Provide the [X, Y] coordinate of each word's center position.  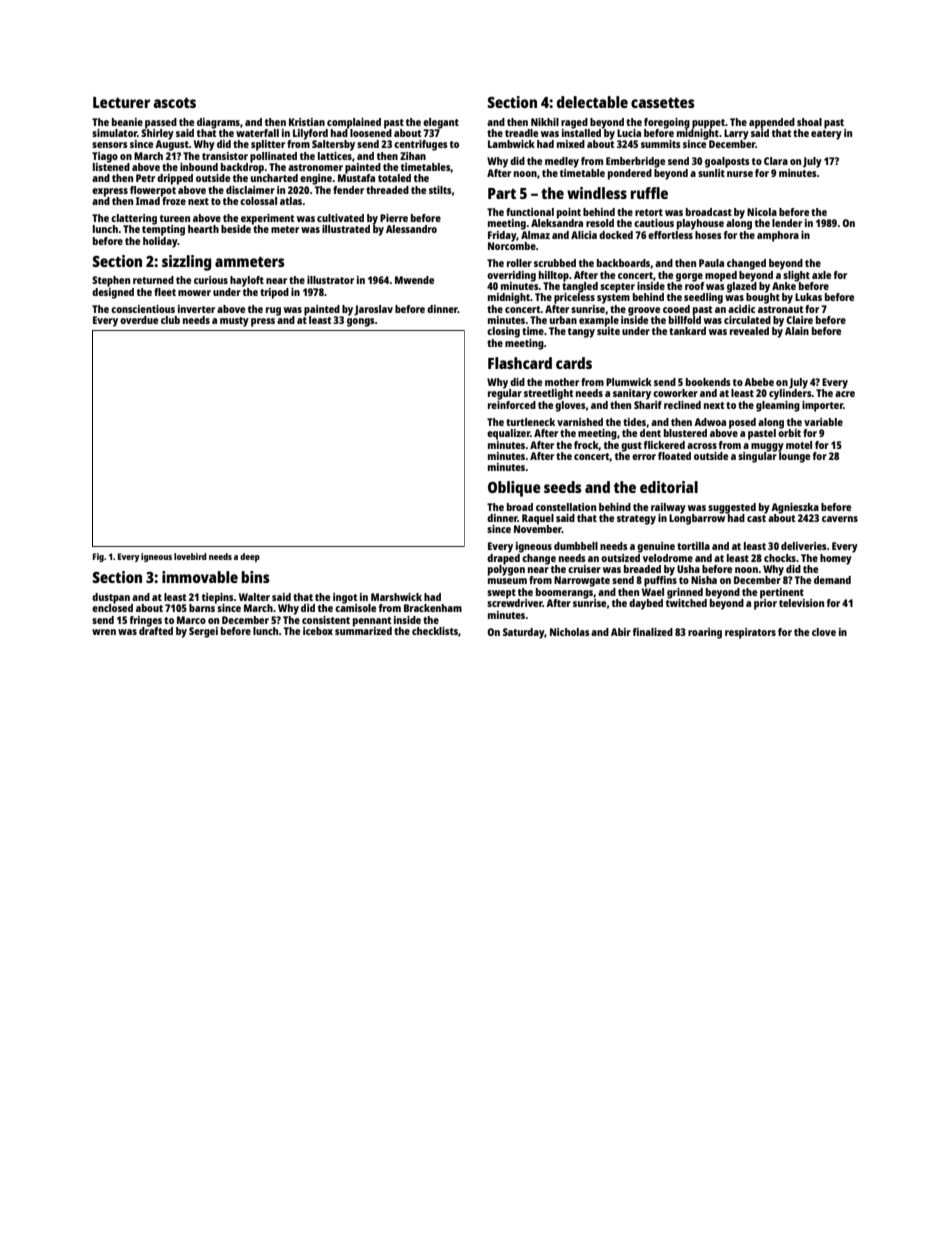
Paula [711, 263]
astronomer [315, 167]
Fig [98, 557]
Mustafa [356, 178]
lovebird [190, 556]
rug [273, 311]
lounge [794, 457]
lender [787, 223]
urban [563, 320]
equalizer [508, 434]
